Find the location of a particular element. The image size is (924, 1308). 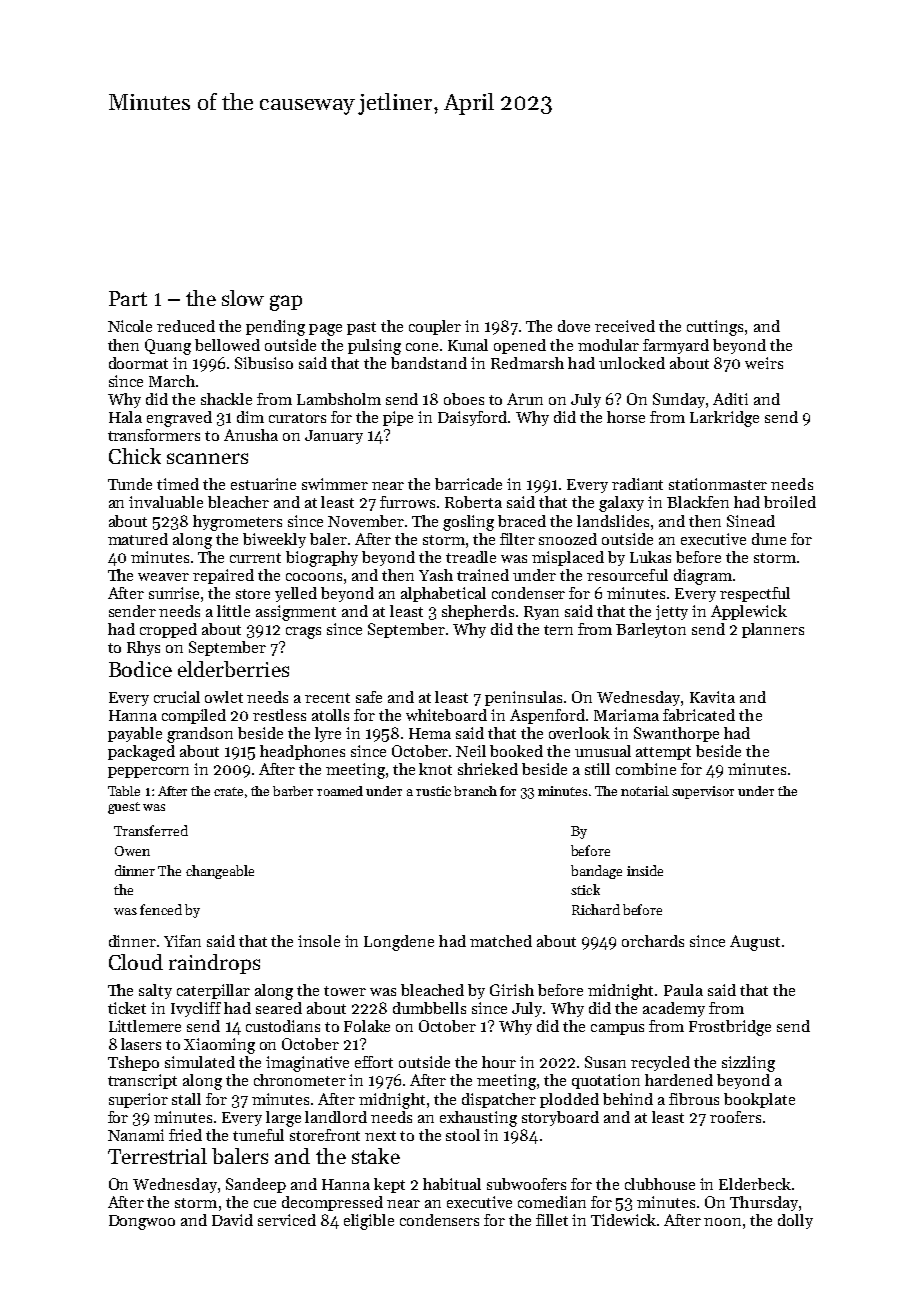

bandage is located at coordinates (596, 872).
